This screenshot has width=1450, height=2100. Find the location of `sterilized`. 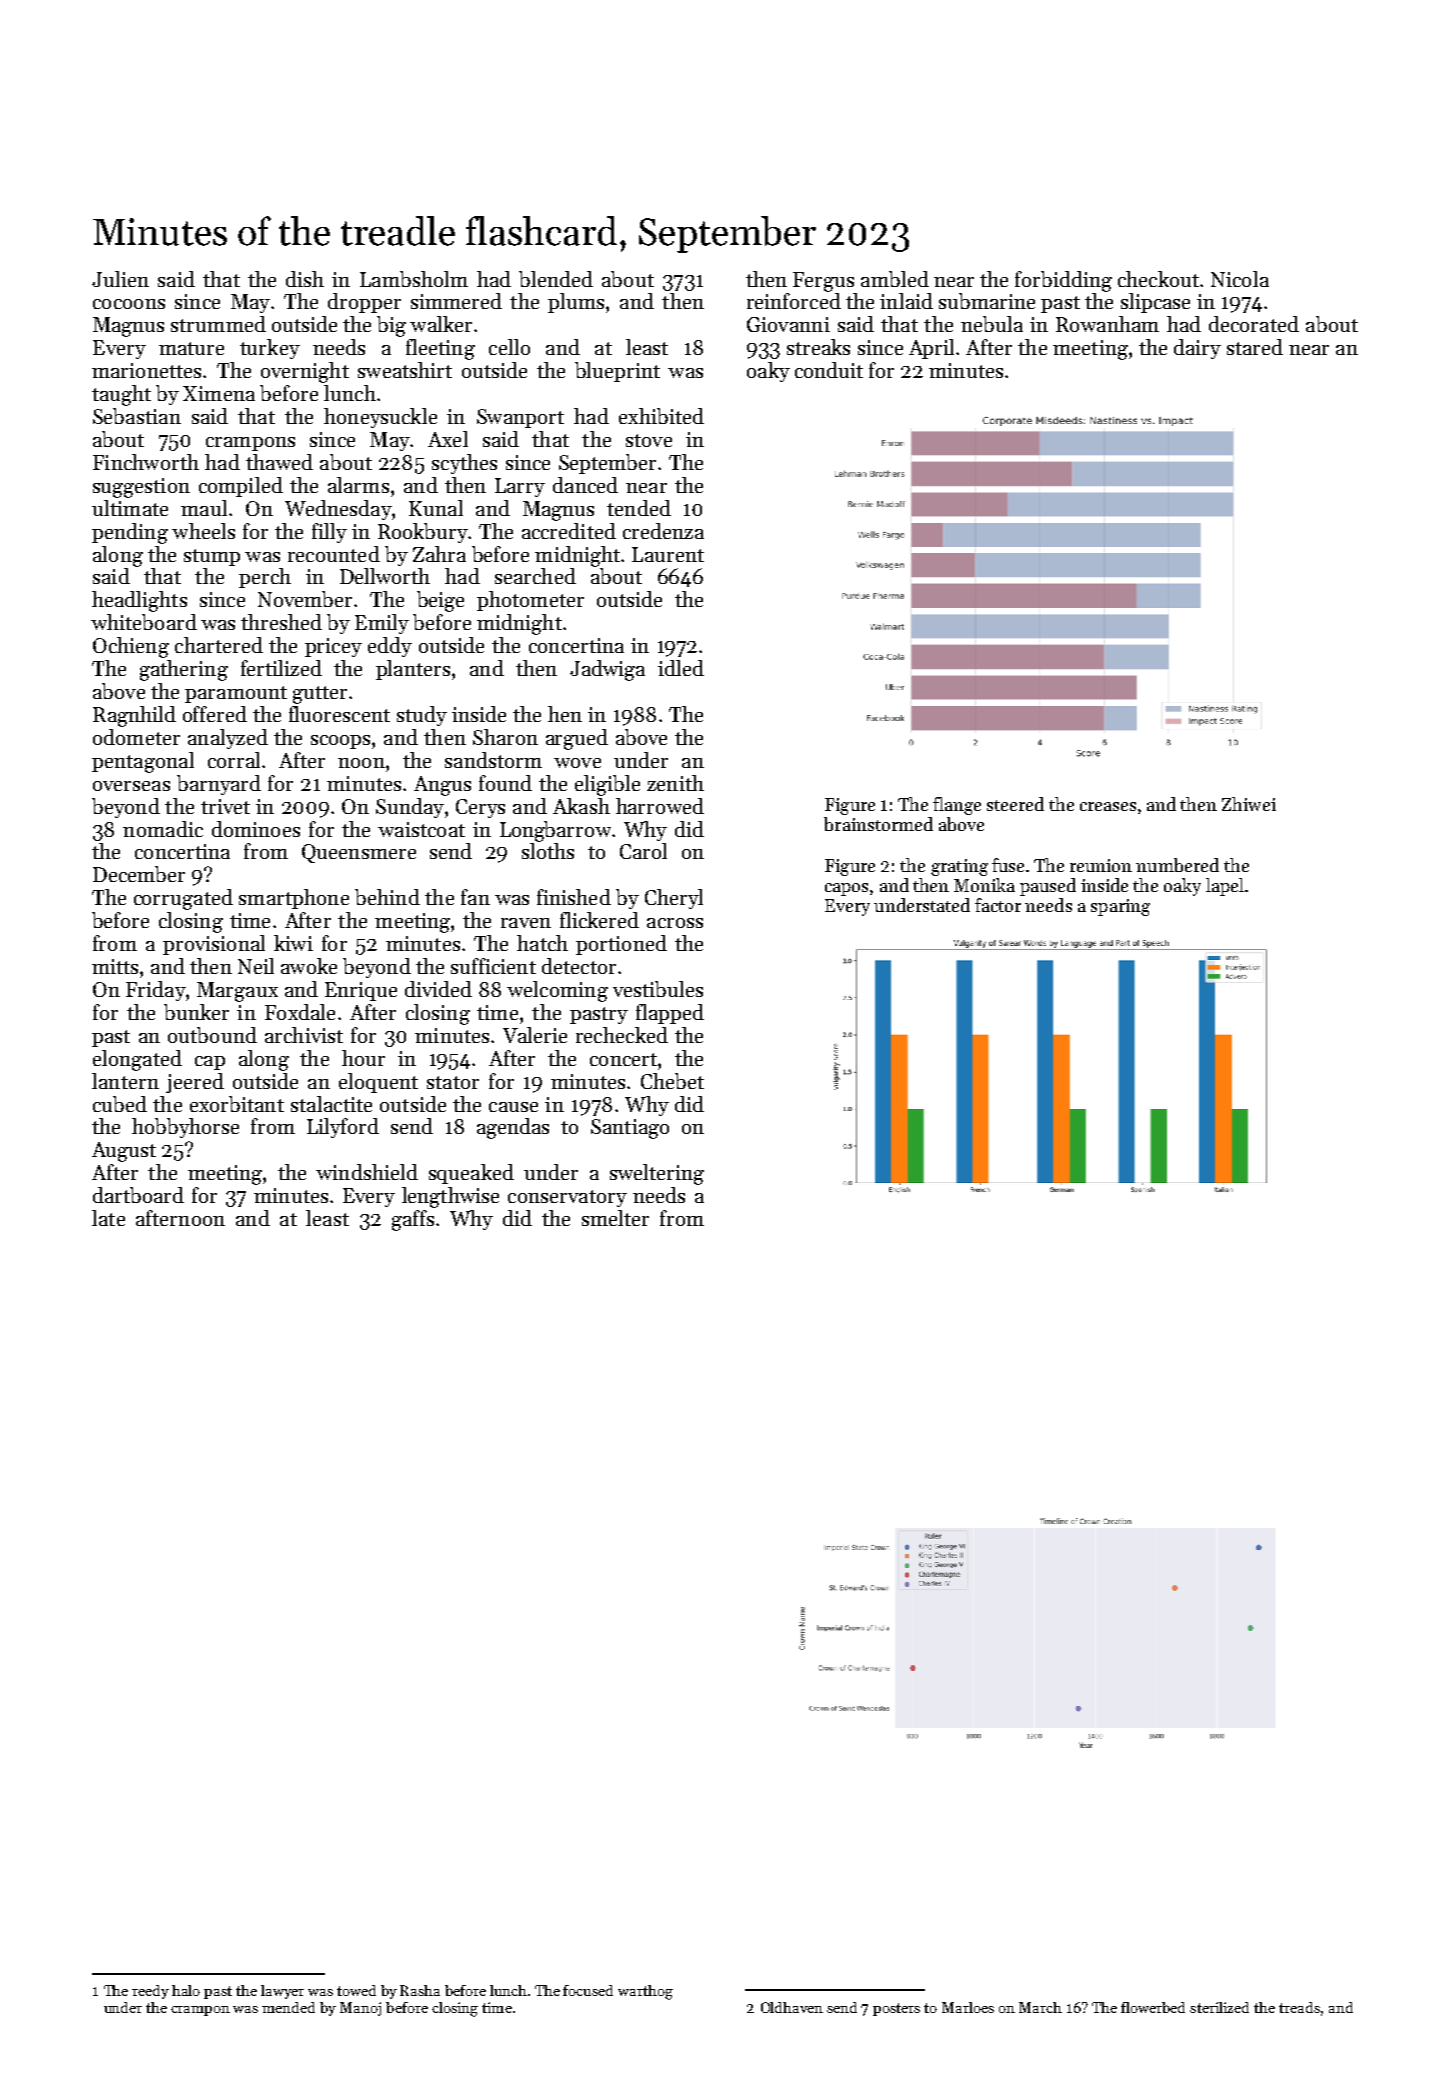

sterilized is located at coordinates (1219, 2007).
